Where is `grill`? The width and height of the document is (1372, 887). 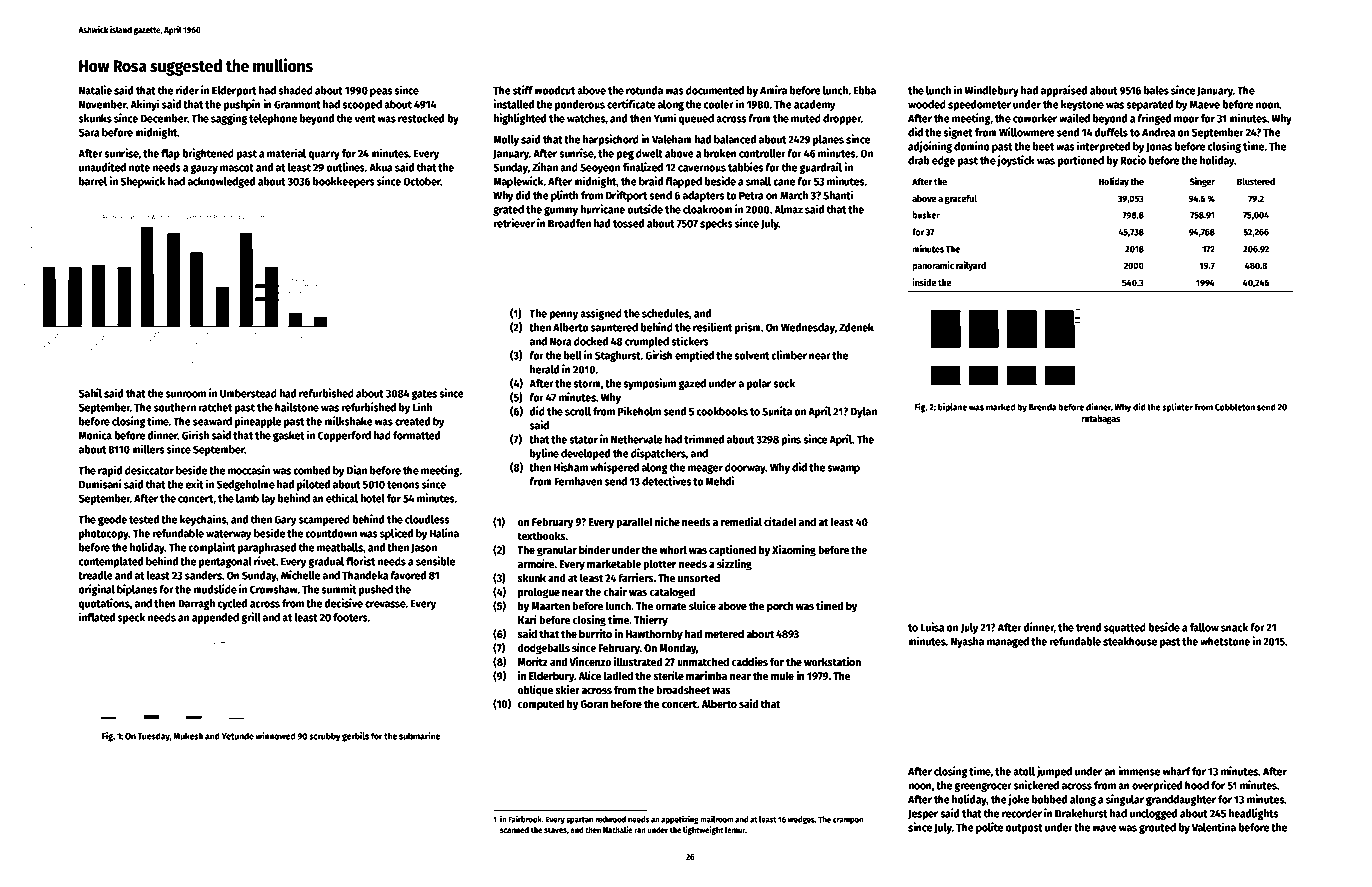
grill is located at coordinates (250, 618).
